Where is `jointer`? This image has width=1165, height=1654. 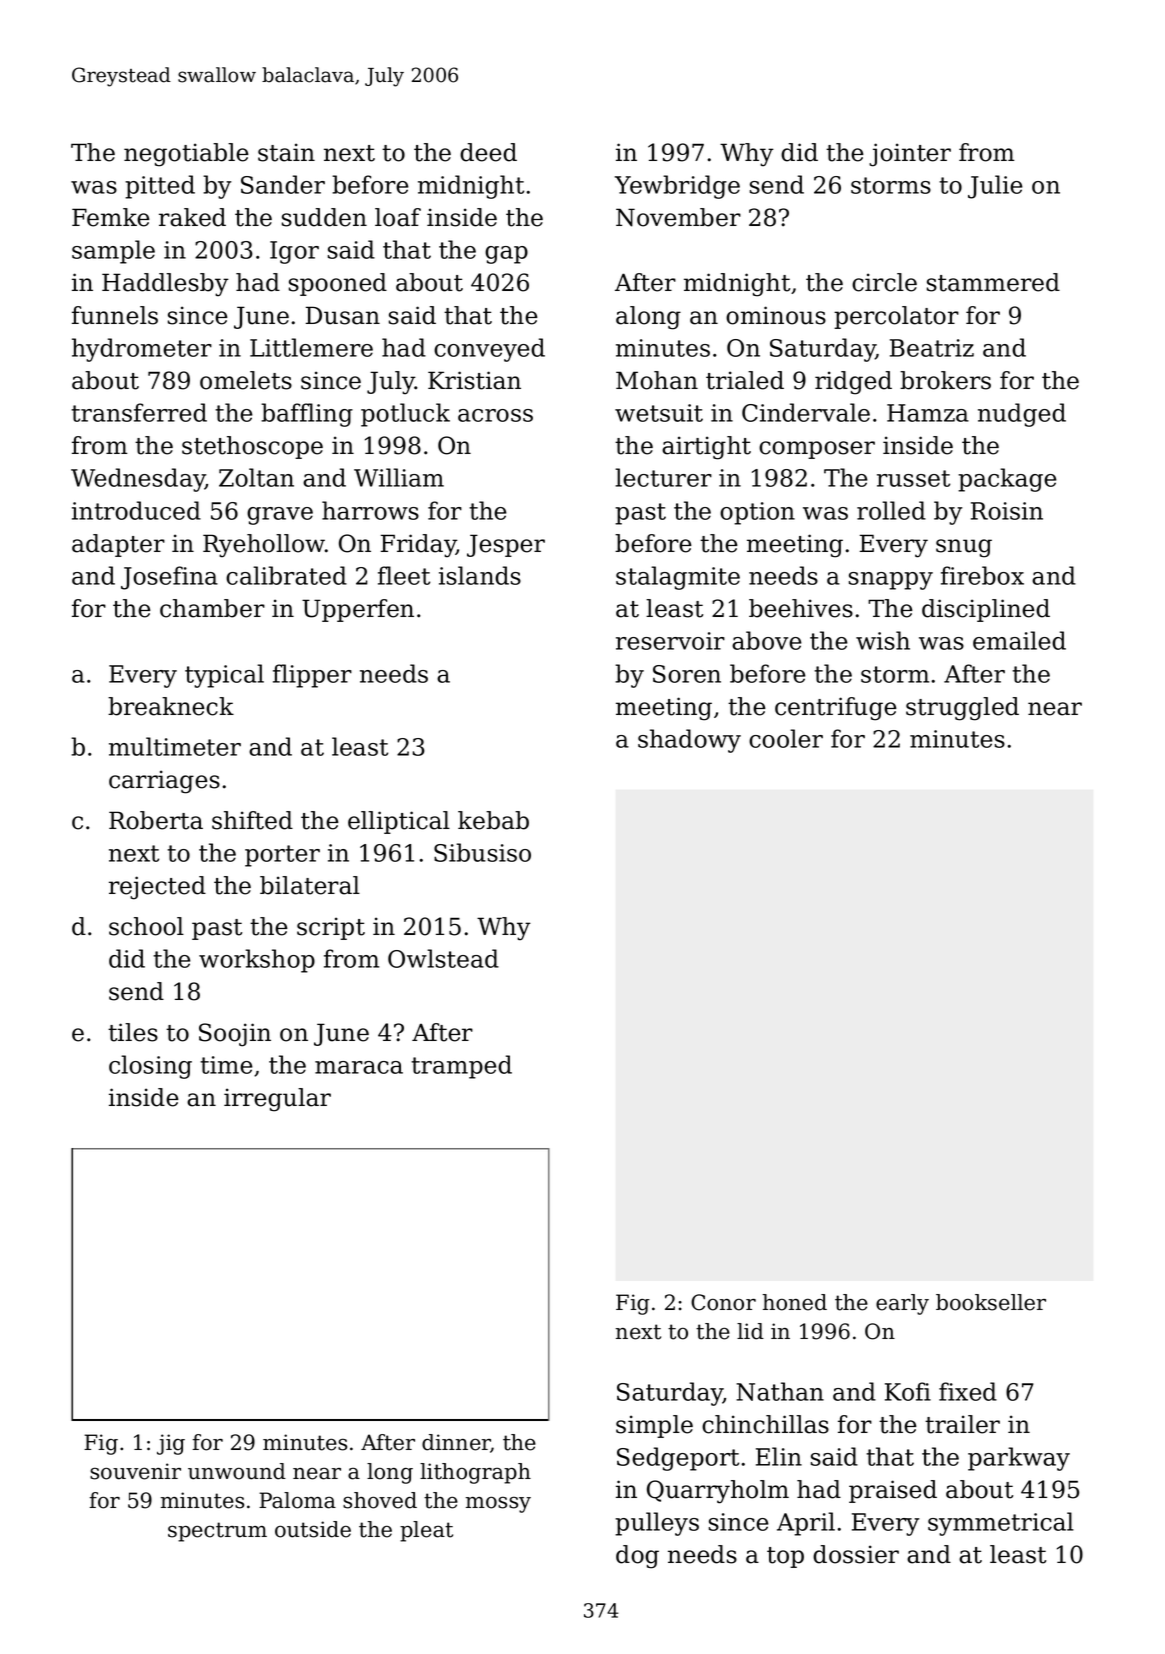 jointer is located at coordinates (910, 155).
